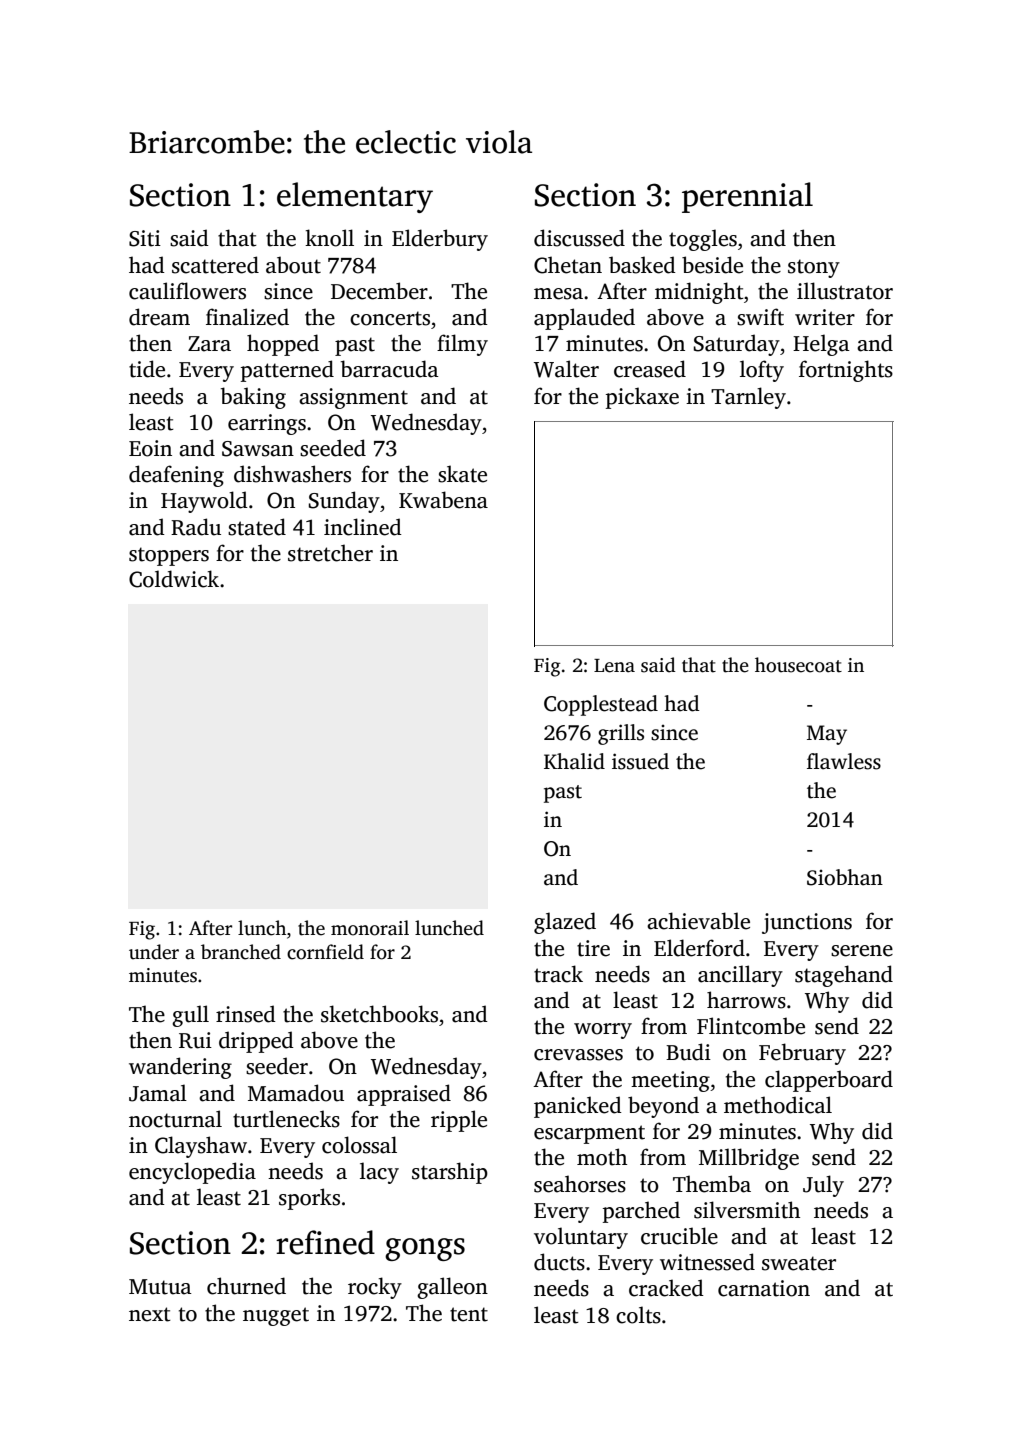 The width and height of the image is (1022, 1452). What do you see at coordinates (325, 952) in the image?
I see `cornfield` at bounding box center [325, 952].
